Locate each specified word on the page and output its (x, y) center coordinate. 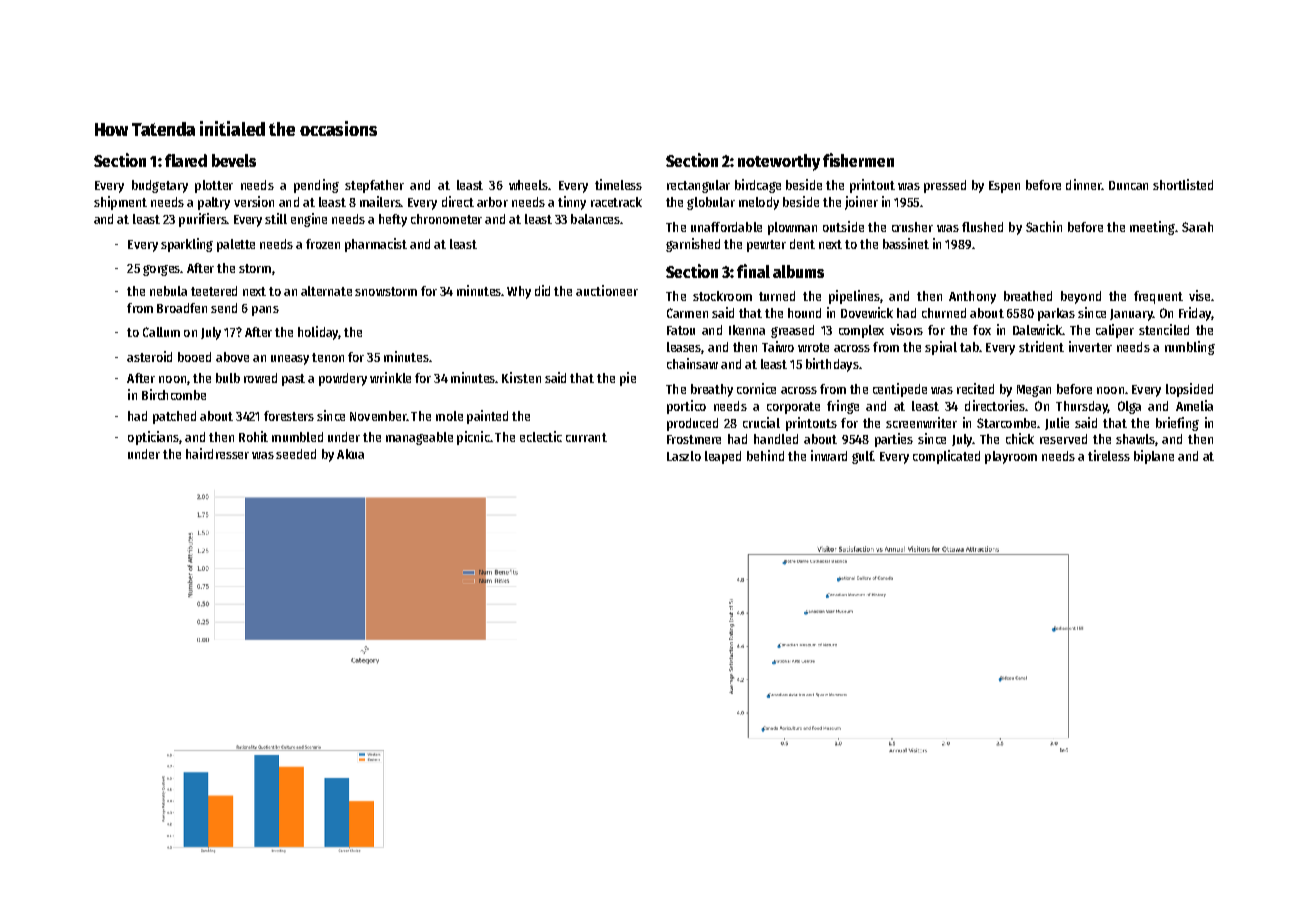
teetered (214, 291)
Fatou (681, 330)
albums (798, 271)
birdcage (758, 186)
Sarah (1197, 227)
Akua (350, 454)
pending (316, 186)
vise (1199, 295)
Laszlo (684, 456)
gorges (162, 270)
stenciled (1164, 329)
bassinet (906, 243)
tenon (328, 357)
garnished (693, 245)
